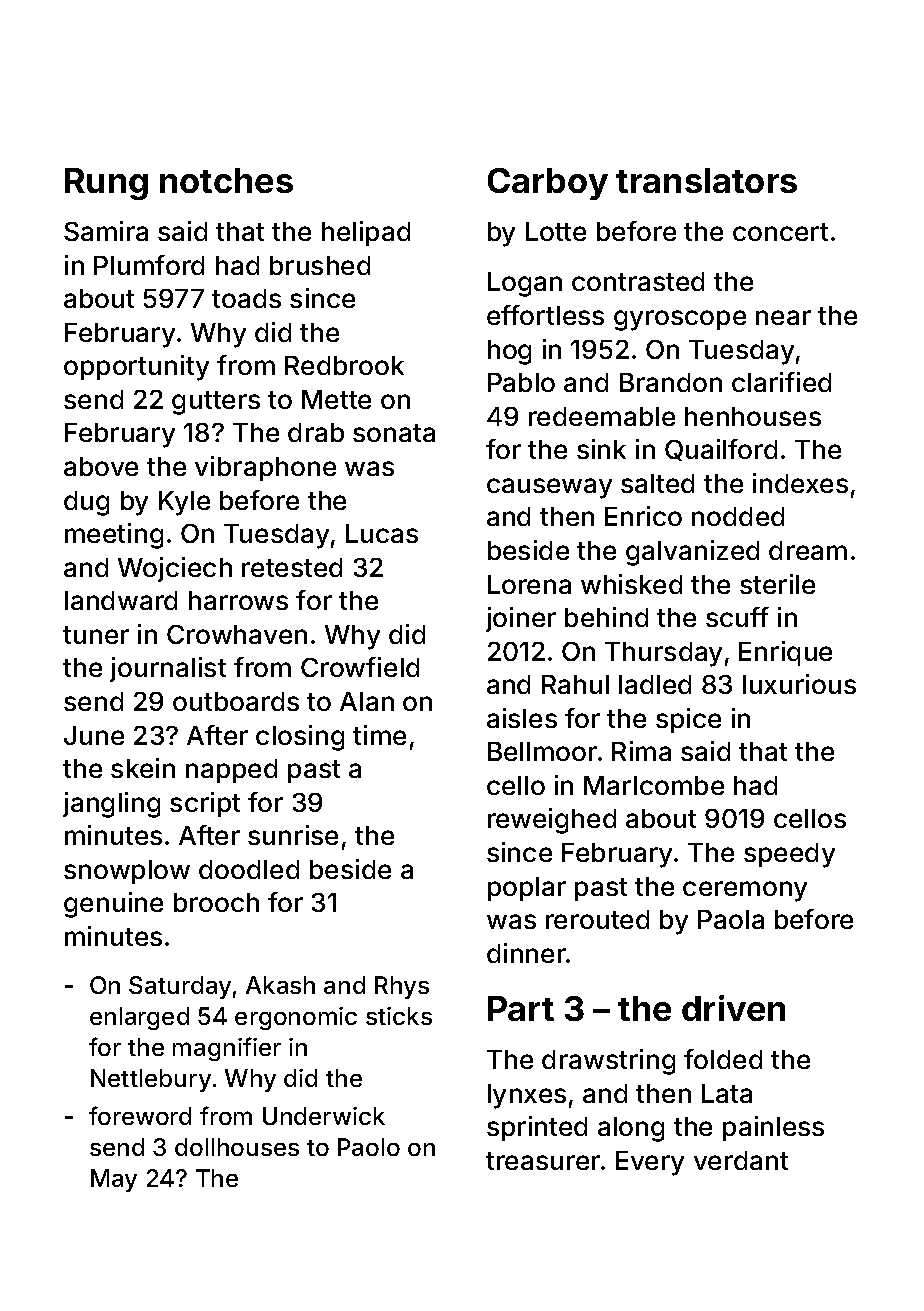 The height and width of the screenshot is (1311, 924). I want to click on notches, so click(226, 180).
